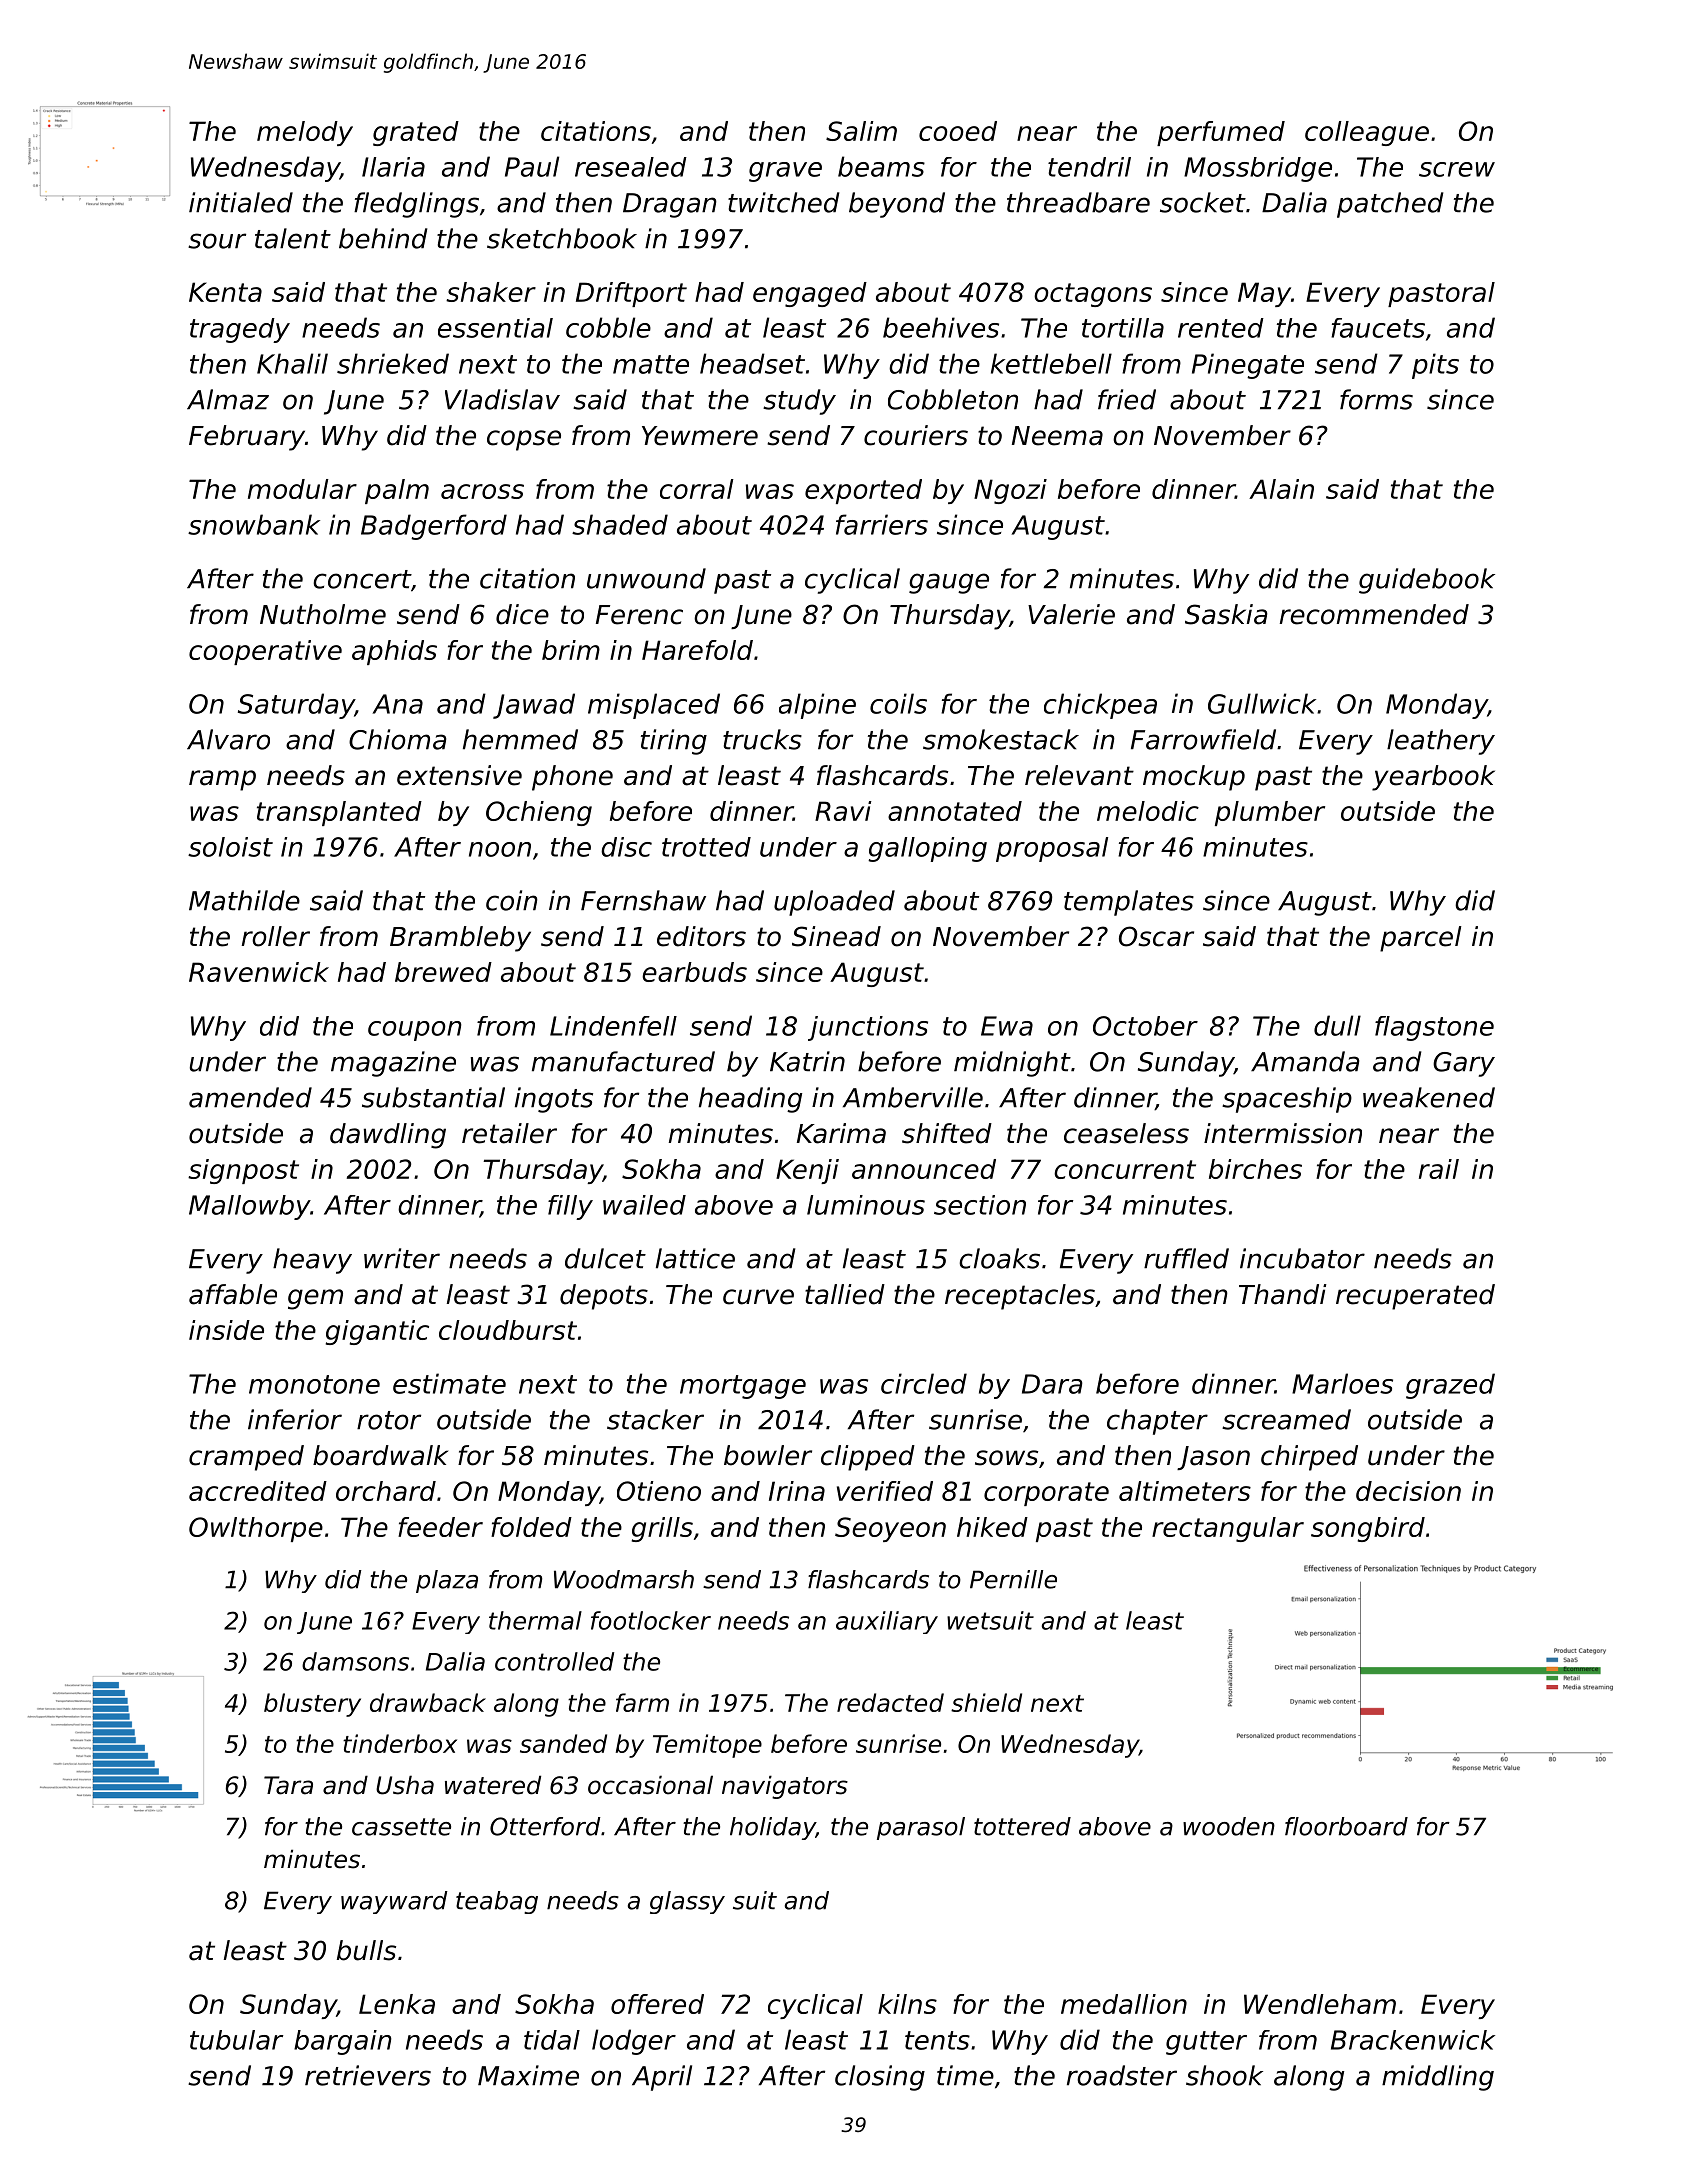 Image resolution: width=1683 pixels, height=2178 pixels. I want to click on pits, so click(1435, 366).
